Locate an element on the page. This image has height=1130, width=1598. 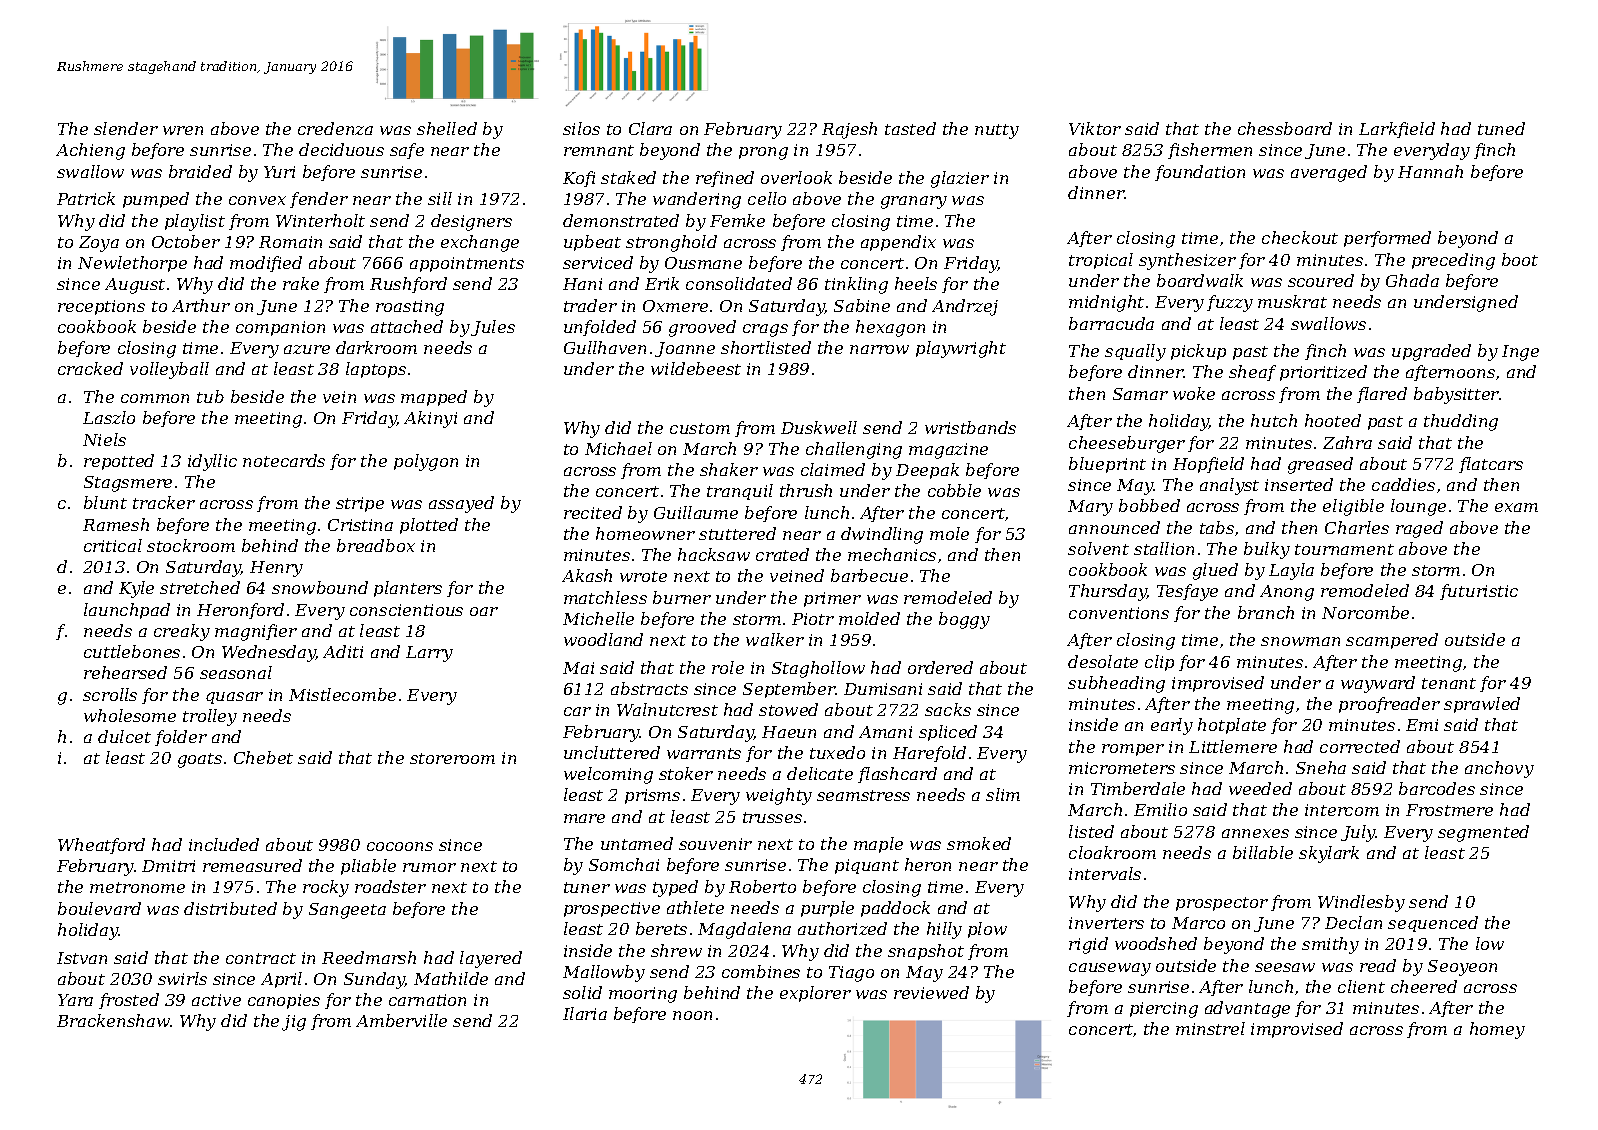
metronome is located at coordinates (137, 887).
